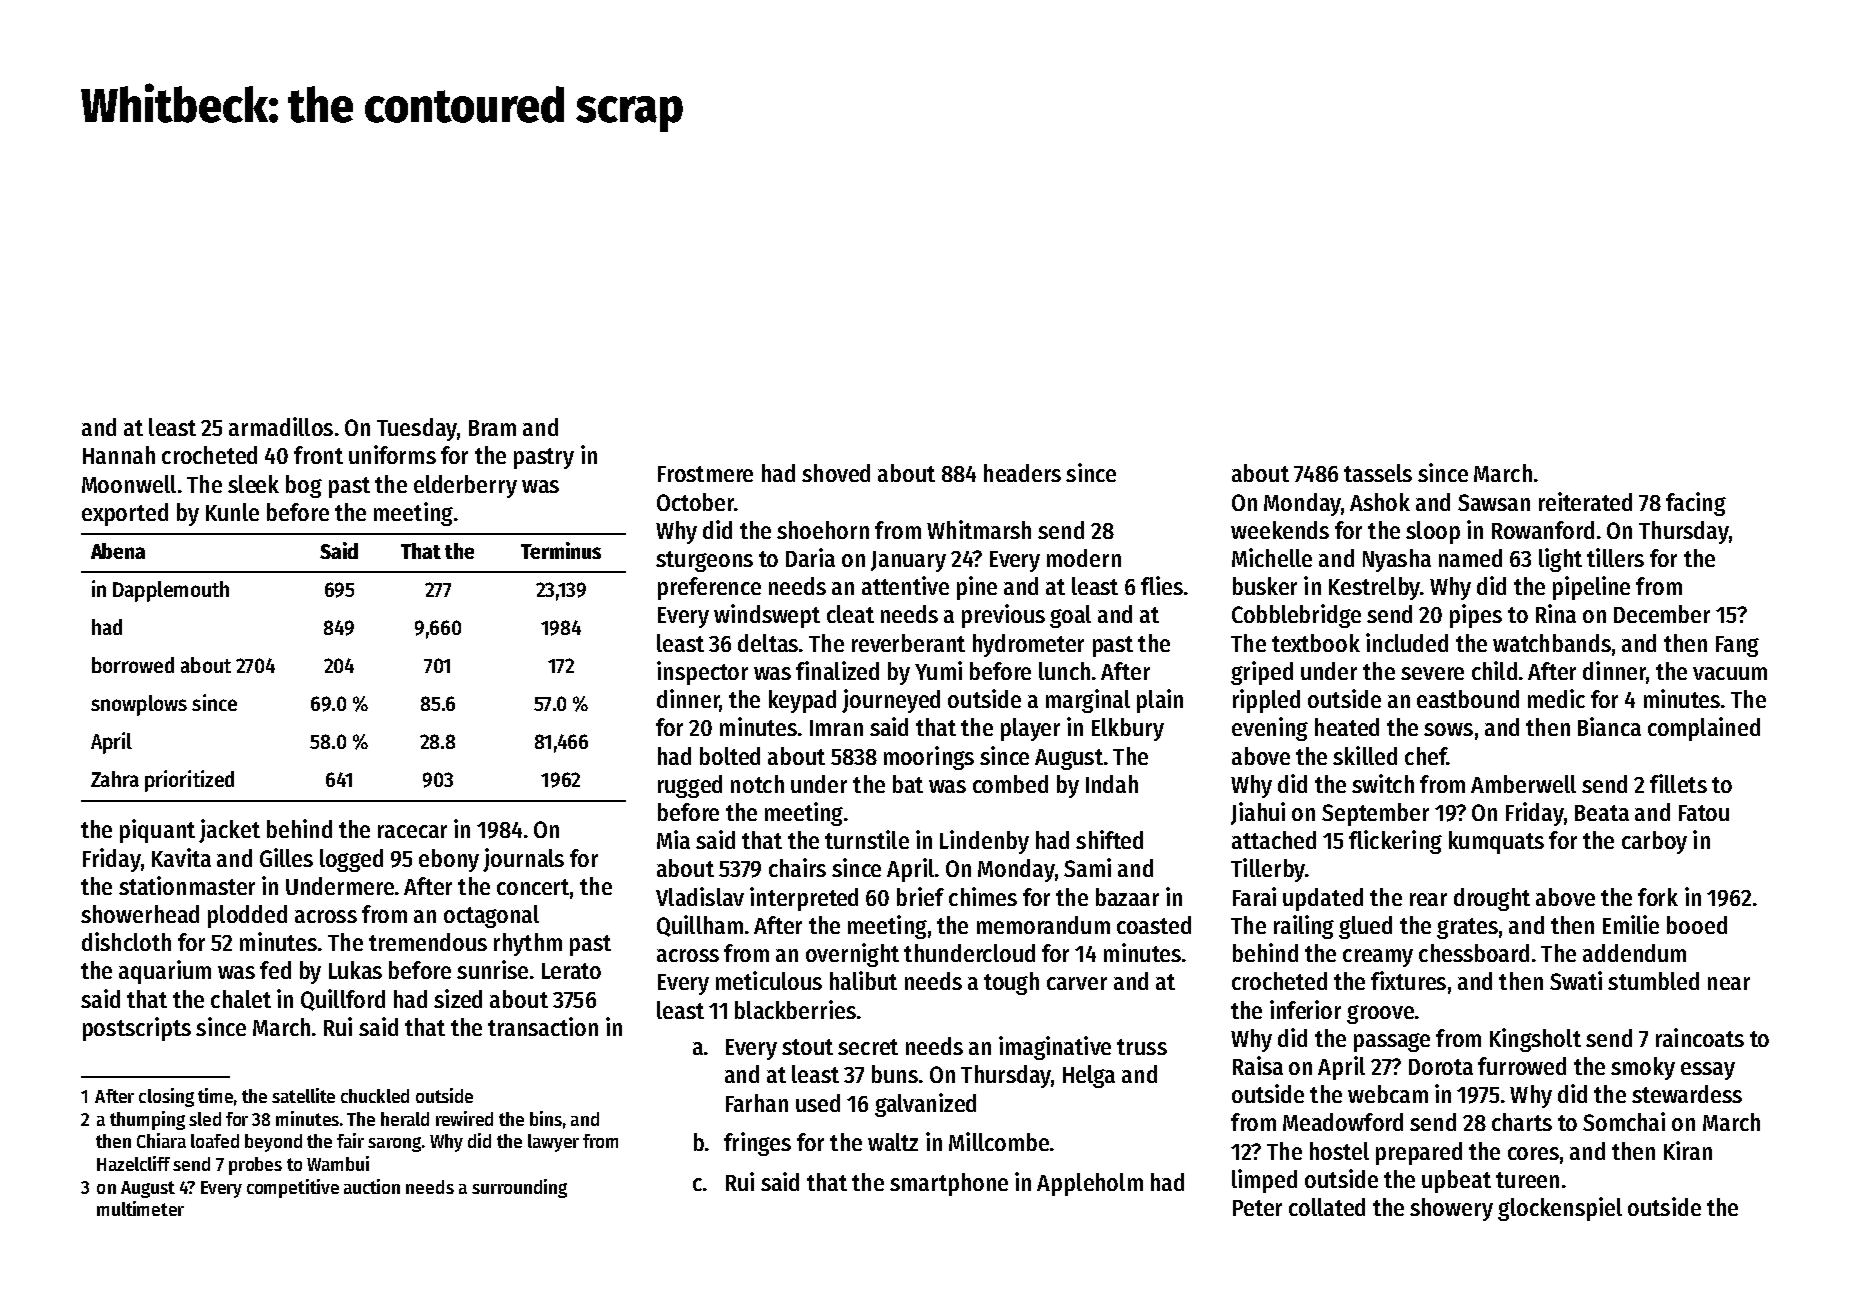 The image size is (1857, 1313). What do you see at coordinates (1658, 897) in the screenshot?
I see `fork` at bounding box center [1658, 897].
